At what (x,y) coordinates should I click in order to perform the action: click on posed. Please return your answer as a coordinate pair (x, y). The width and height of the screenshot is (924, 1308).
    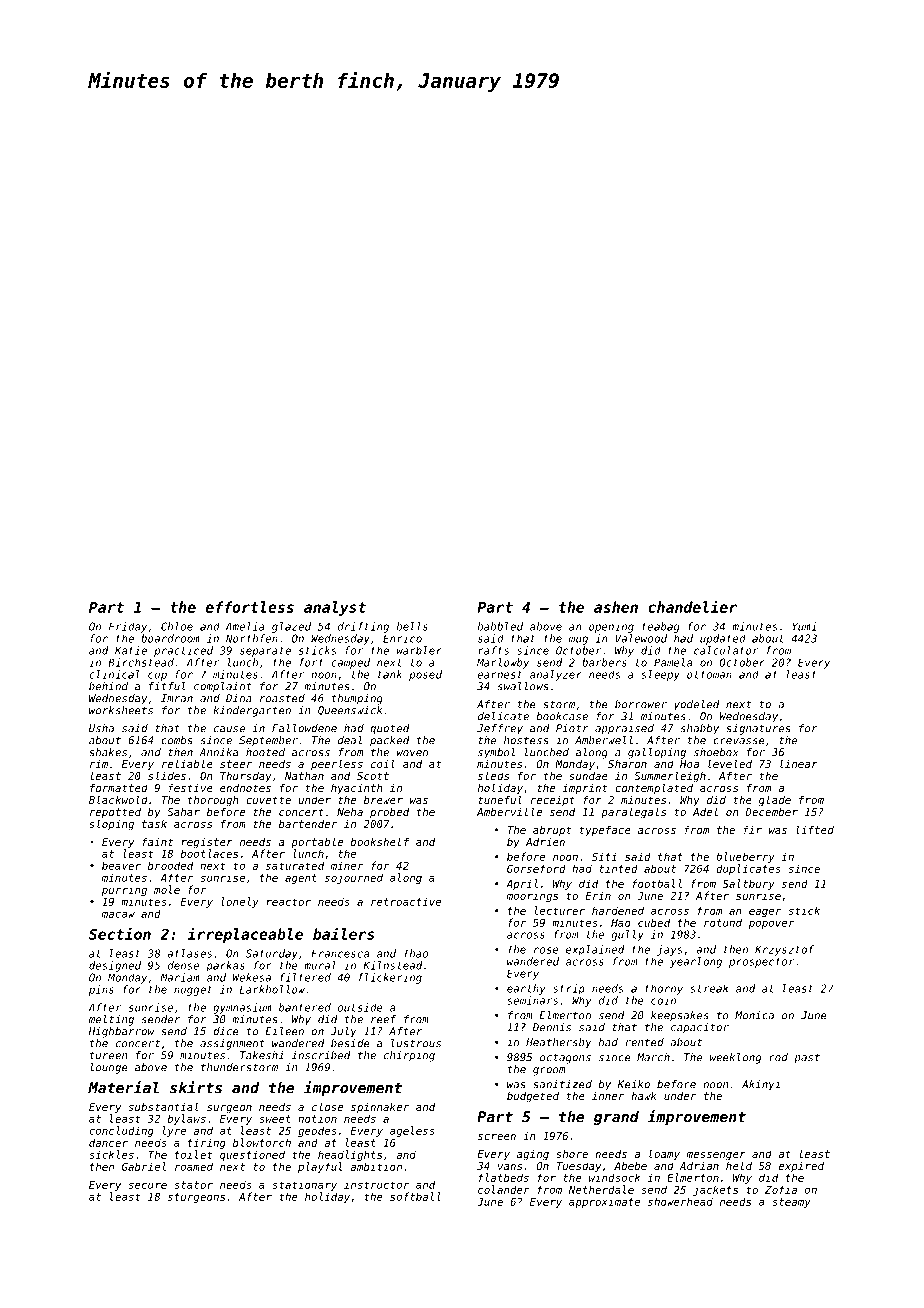
    Looking at the image, I should click on (425, 675).
